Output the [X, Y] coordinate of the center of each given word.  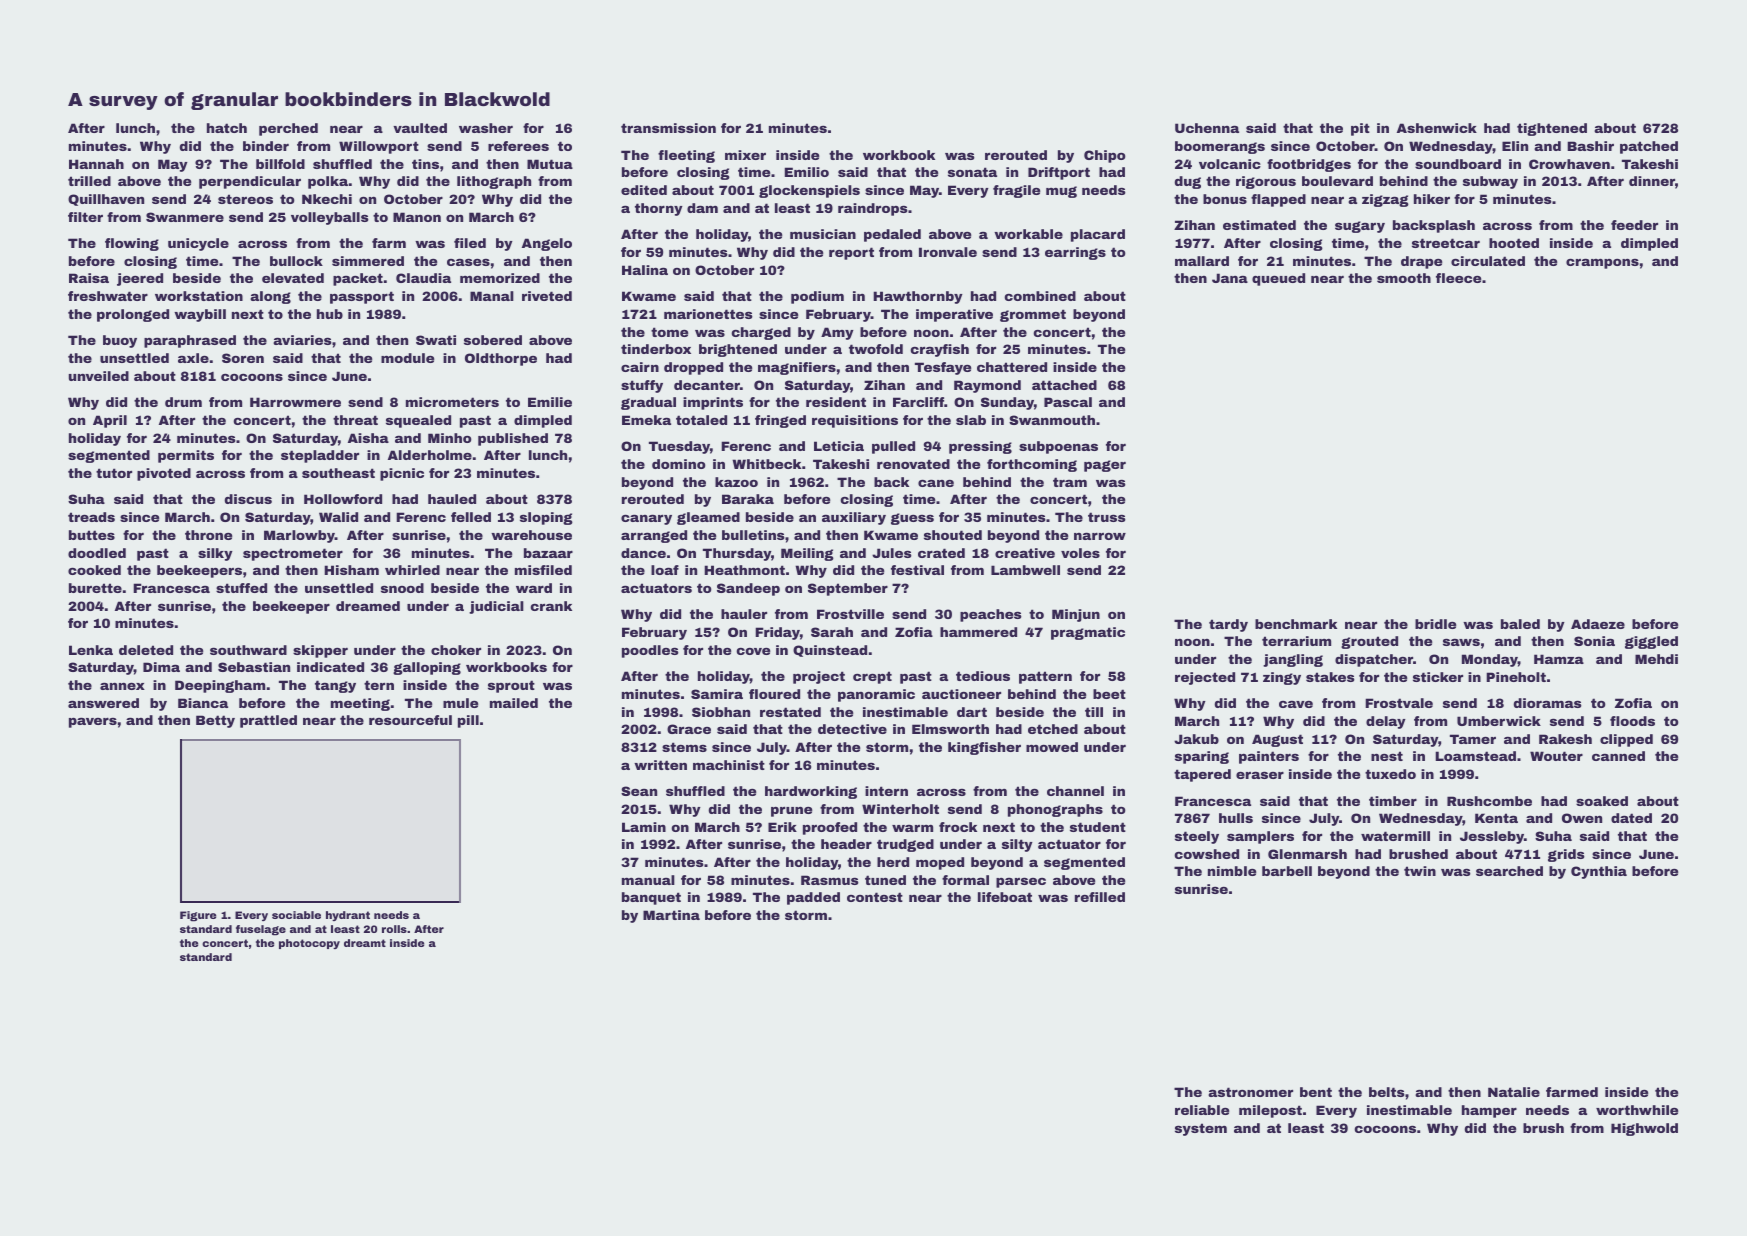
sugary [1360, 227]
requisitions [855, 421]
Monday [1490, 660]
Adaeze [1598, 624]
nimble [1232, 871]
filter [85, 217]
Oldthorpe [501, 359]
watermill [1395, 836]
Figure [198, 916]
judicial [496, 607]
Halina [645, 270]
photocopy [309, 944]
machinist [729, 765]
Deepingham [220, 686]
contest [875, 897]
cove [753, 651]
